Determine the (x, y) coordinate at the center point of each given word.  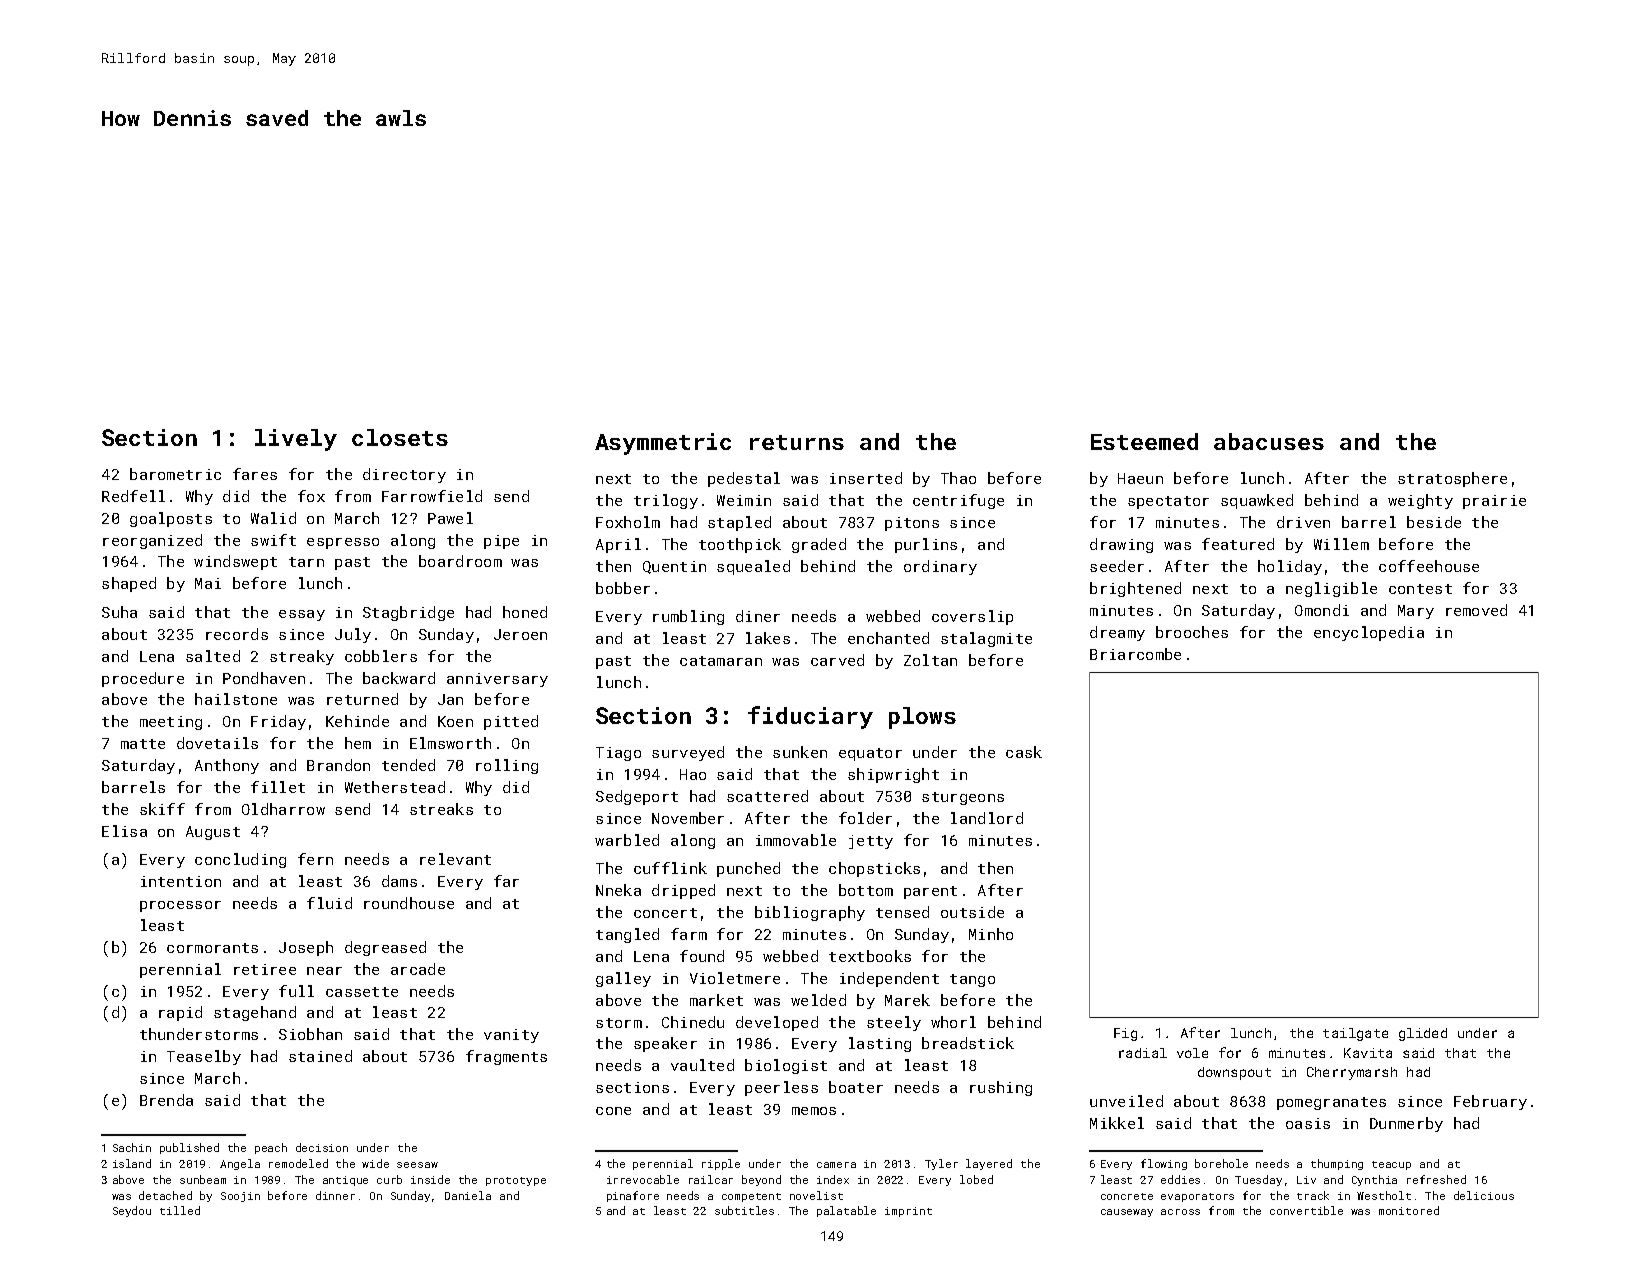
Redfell (133, 496)
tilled (180, 1210)
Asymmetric (663, 444)
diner (758, 616)
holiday (1290, 567)
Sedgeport (637, 797)
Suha (119, 612)
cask (1024, 752)
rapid (180, 1013)
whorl (953, 1022)
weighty (1420, 501)
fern (315, 859)
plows (922, 718)
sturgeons (963, 798)
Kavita (1368, 1053)
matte (143, 744)
